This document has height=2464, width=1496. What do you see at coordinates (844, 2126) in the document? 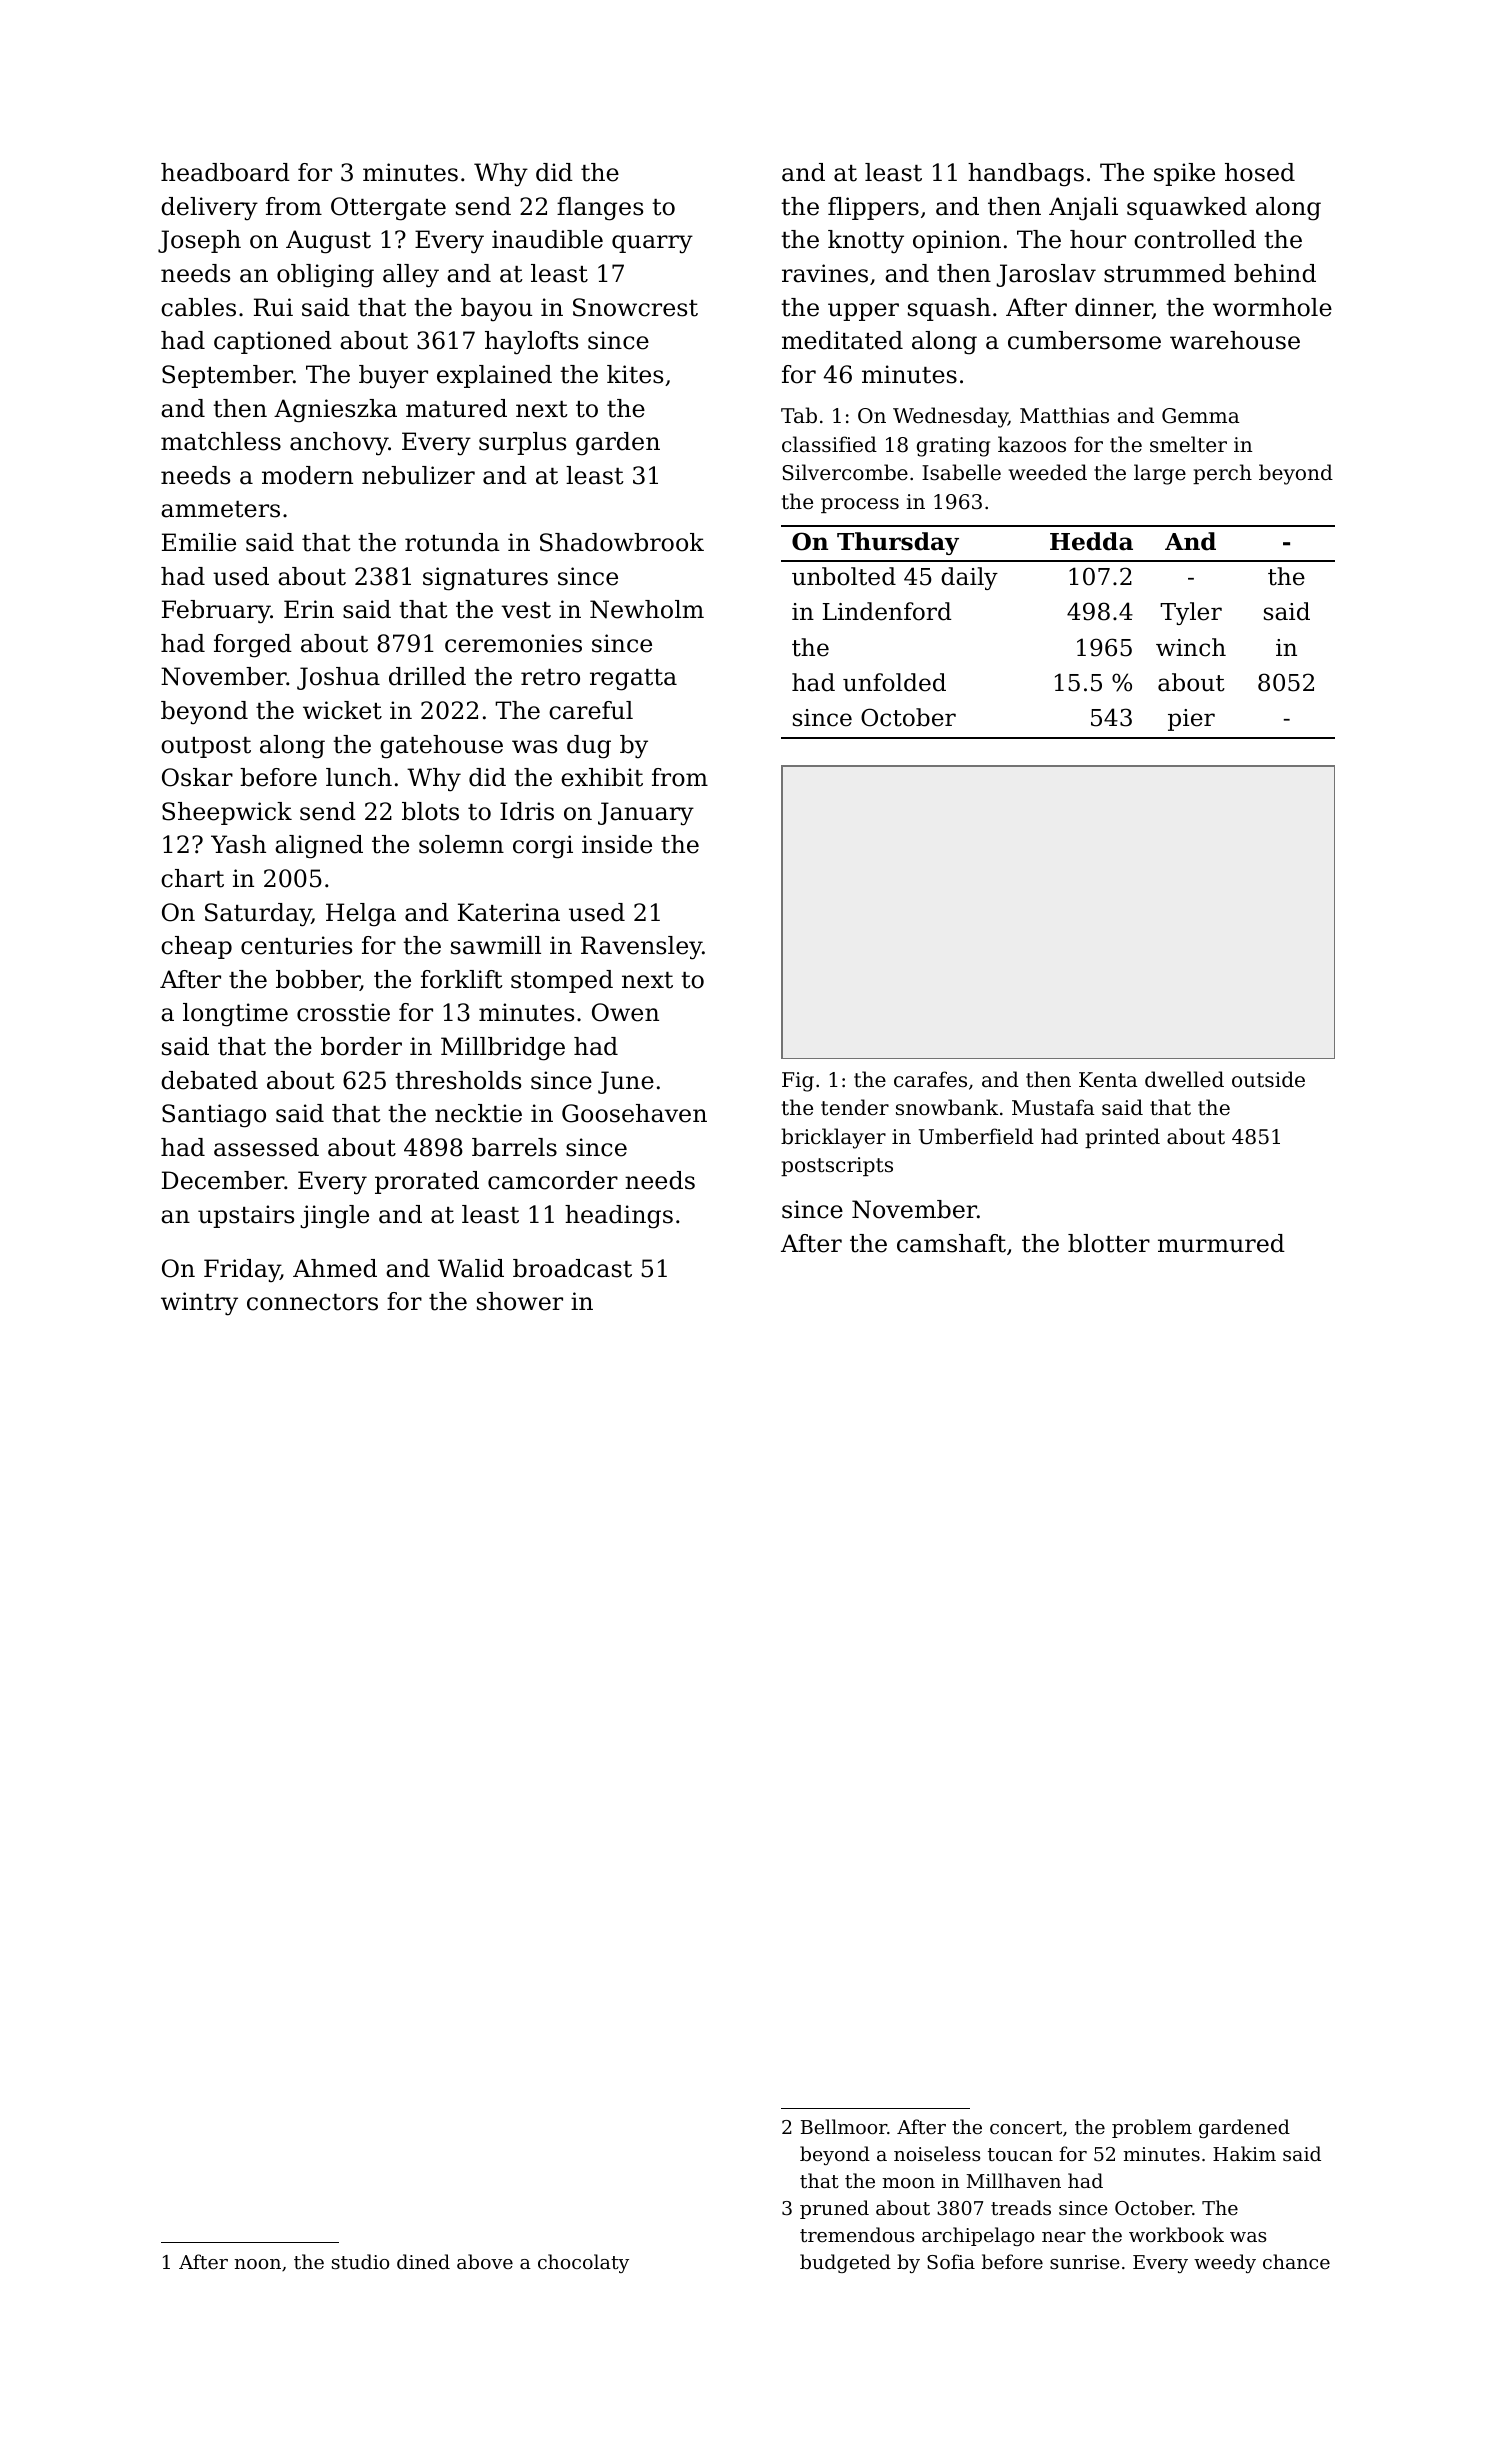
I see `Bellmoor` at bounding box center [844, 2126].
